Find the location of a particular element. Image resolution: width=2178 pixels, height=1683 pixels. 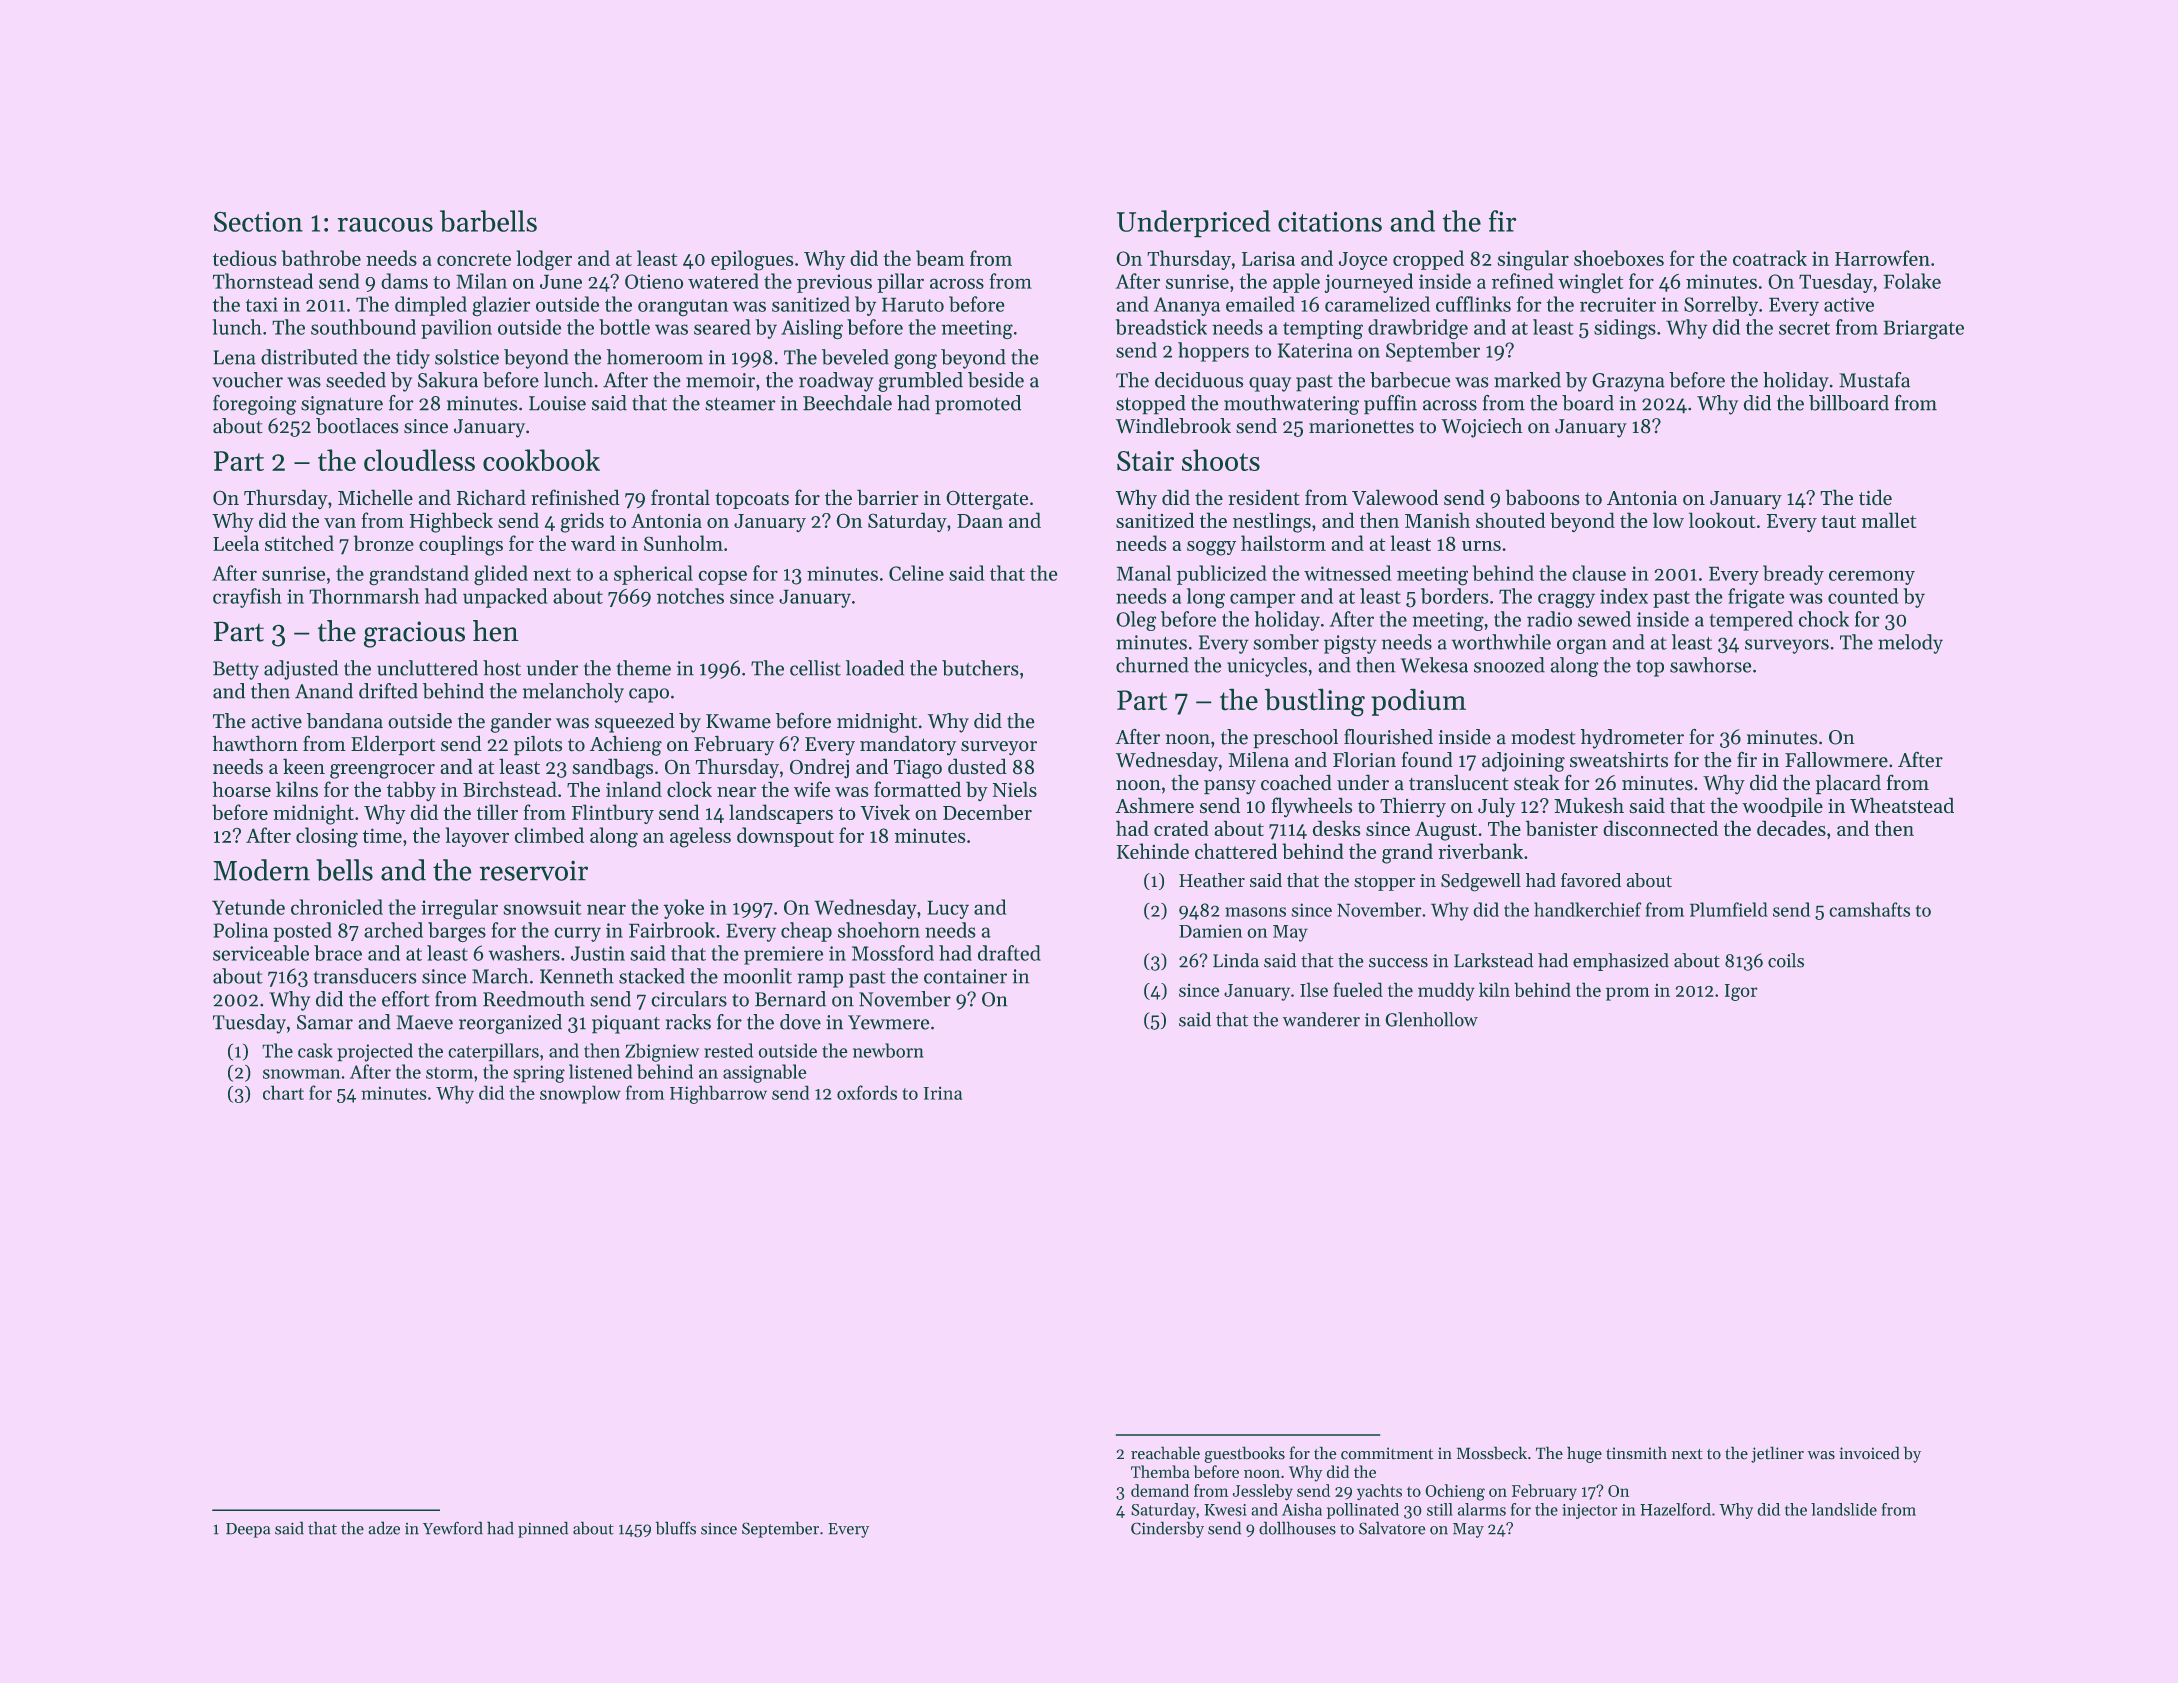

masons is located at coordinates (1255, 912).
